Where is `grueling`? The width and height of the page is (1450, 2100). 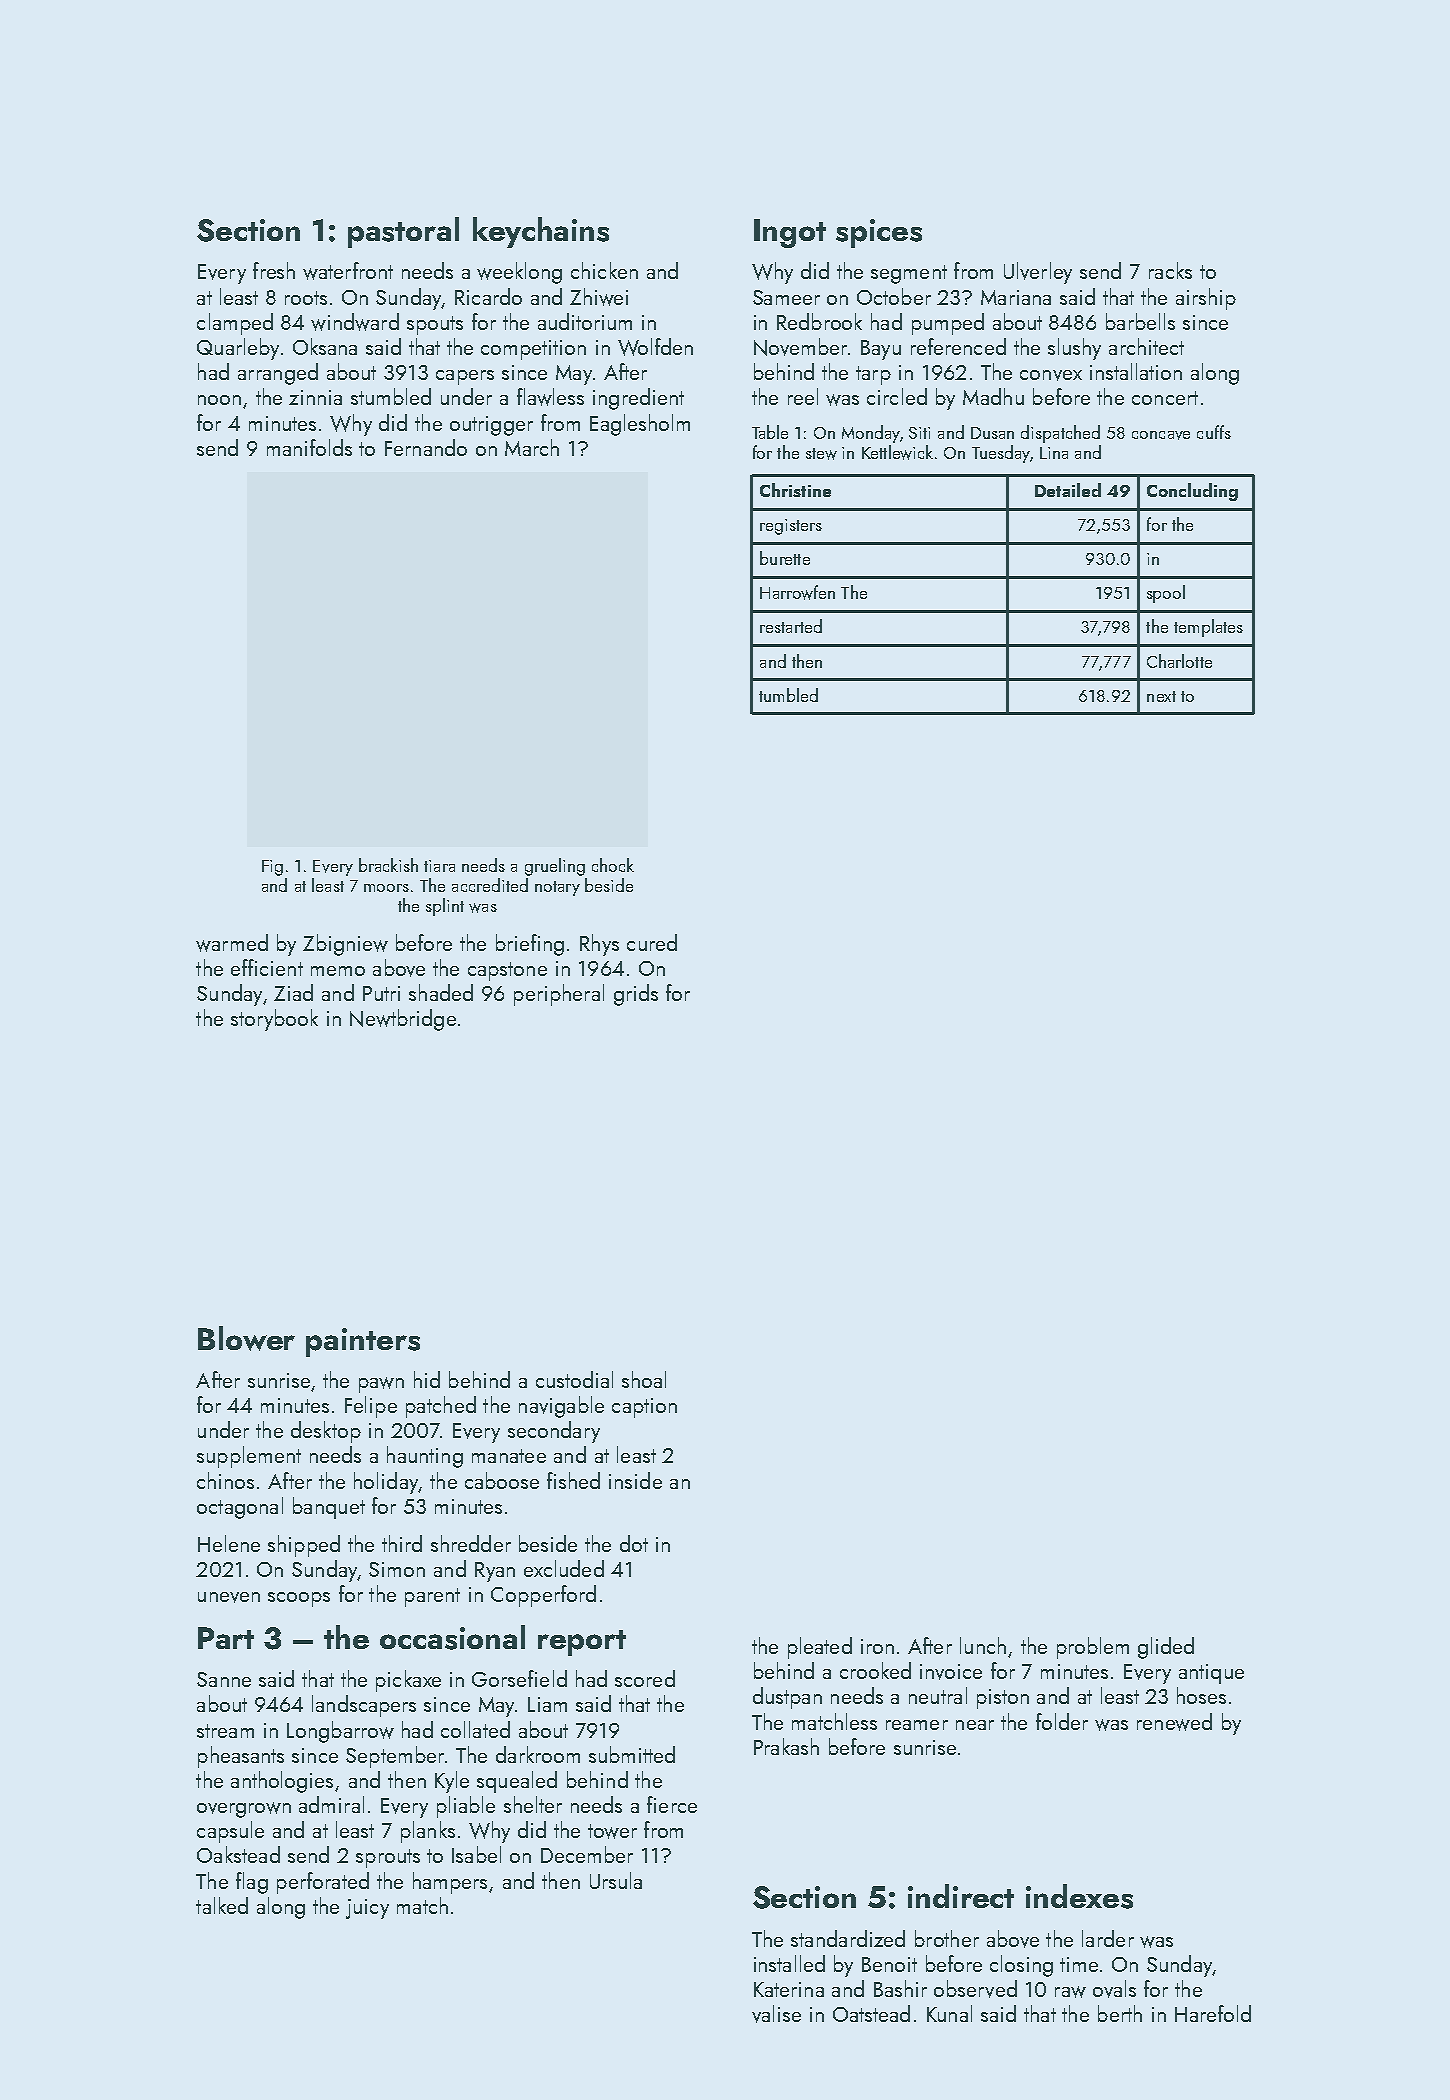
grueling is located at coordinates (555, 867).
